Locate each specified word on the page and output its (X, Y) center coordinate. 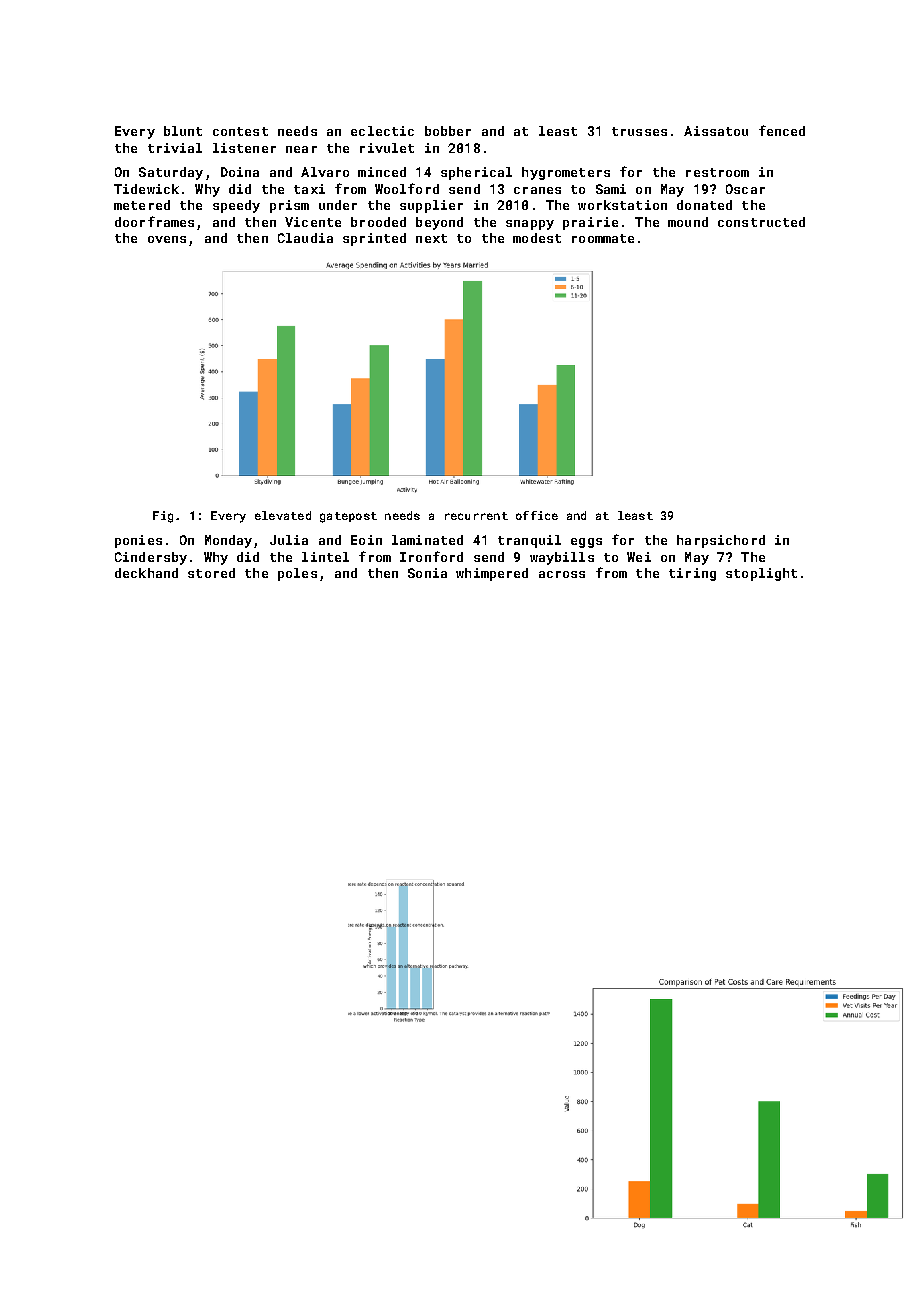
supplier (431, 206)
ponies (138, 541)
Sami (611, 189)
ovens (167, 239)
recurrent (476, 516)
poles (297, 574)
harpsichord (721, 541)
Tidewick (146, 189)
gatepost (348, 517)
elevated (283, 515)
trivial (175, 148)
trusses (639, 131)
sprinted (374, 239)
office (537, 515)
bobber (448, 131)
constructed (761, 222)
